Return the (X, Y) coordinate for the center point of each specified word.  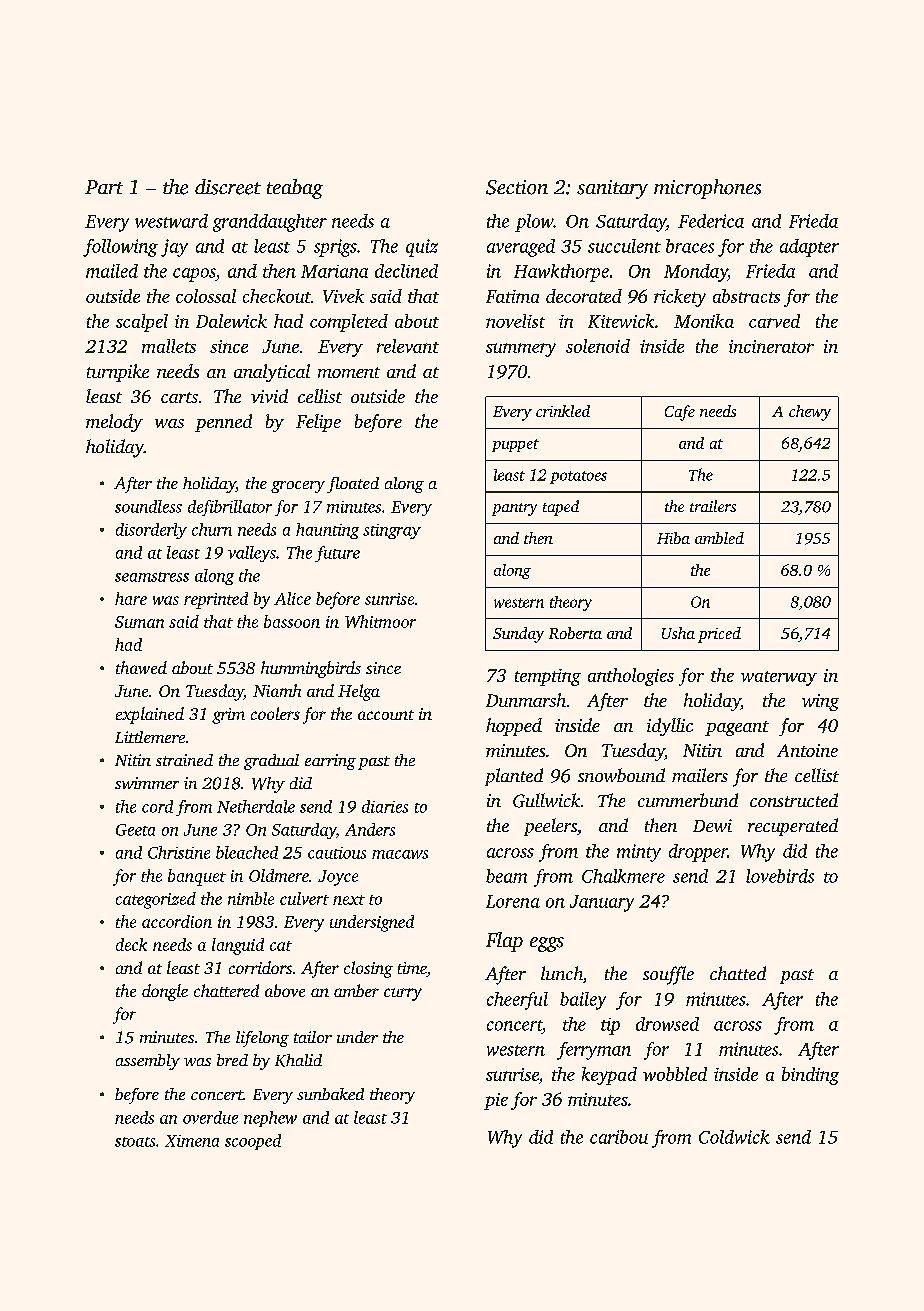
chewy (810, 413)
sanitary (612, 189)
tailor (313, 1037)
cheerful (517, 1001)
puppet (515, 445)
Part (104, 187)
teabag (295, 189)
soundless (148, 506)
